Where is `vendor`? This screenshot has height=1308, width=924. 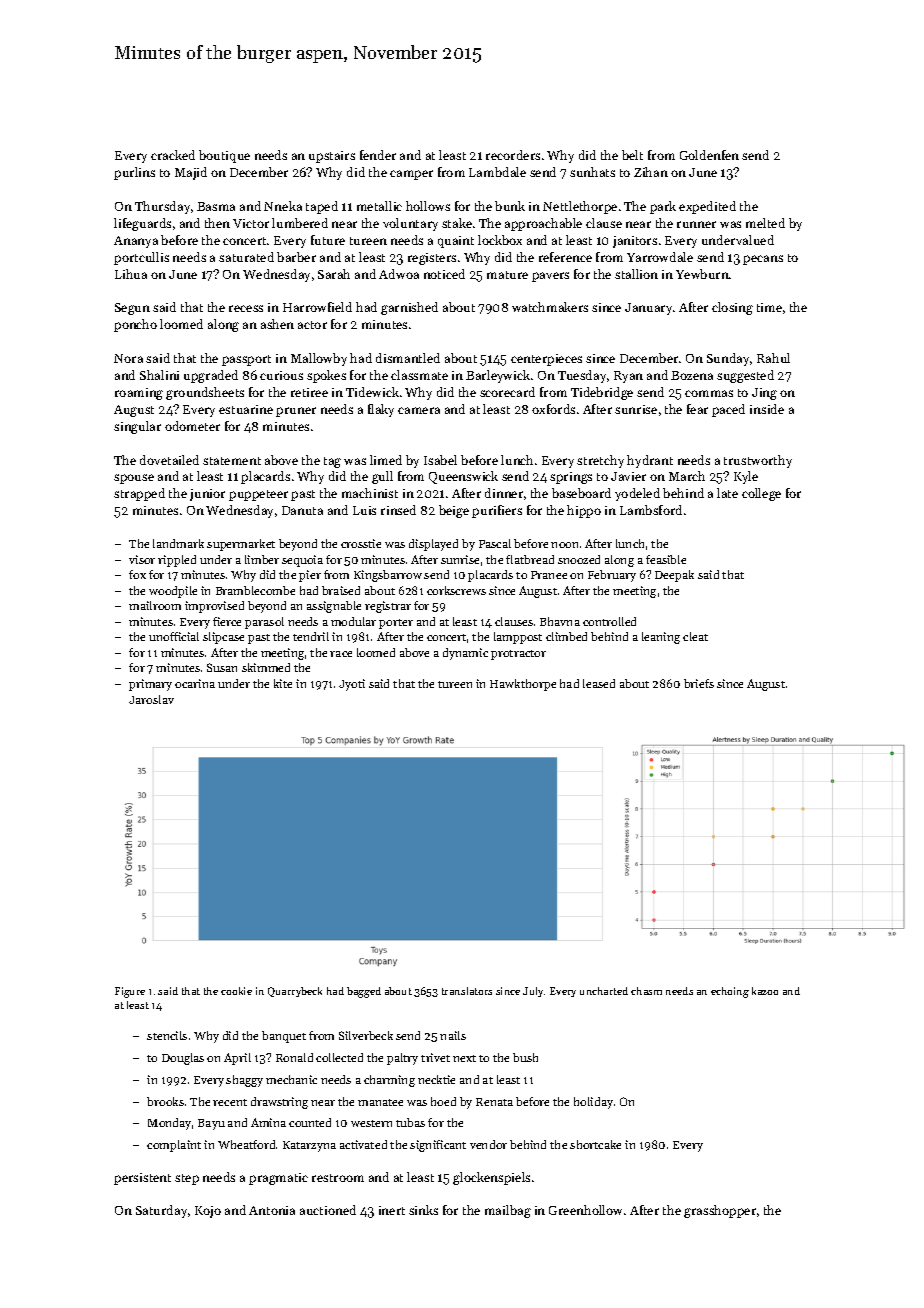
vendor is located at coordinates (488, 1144).
